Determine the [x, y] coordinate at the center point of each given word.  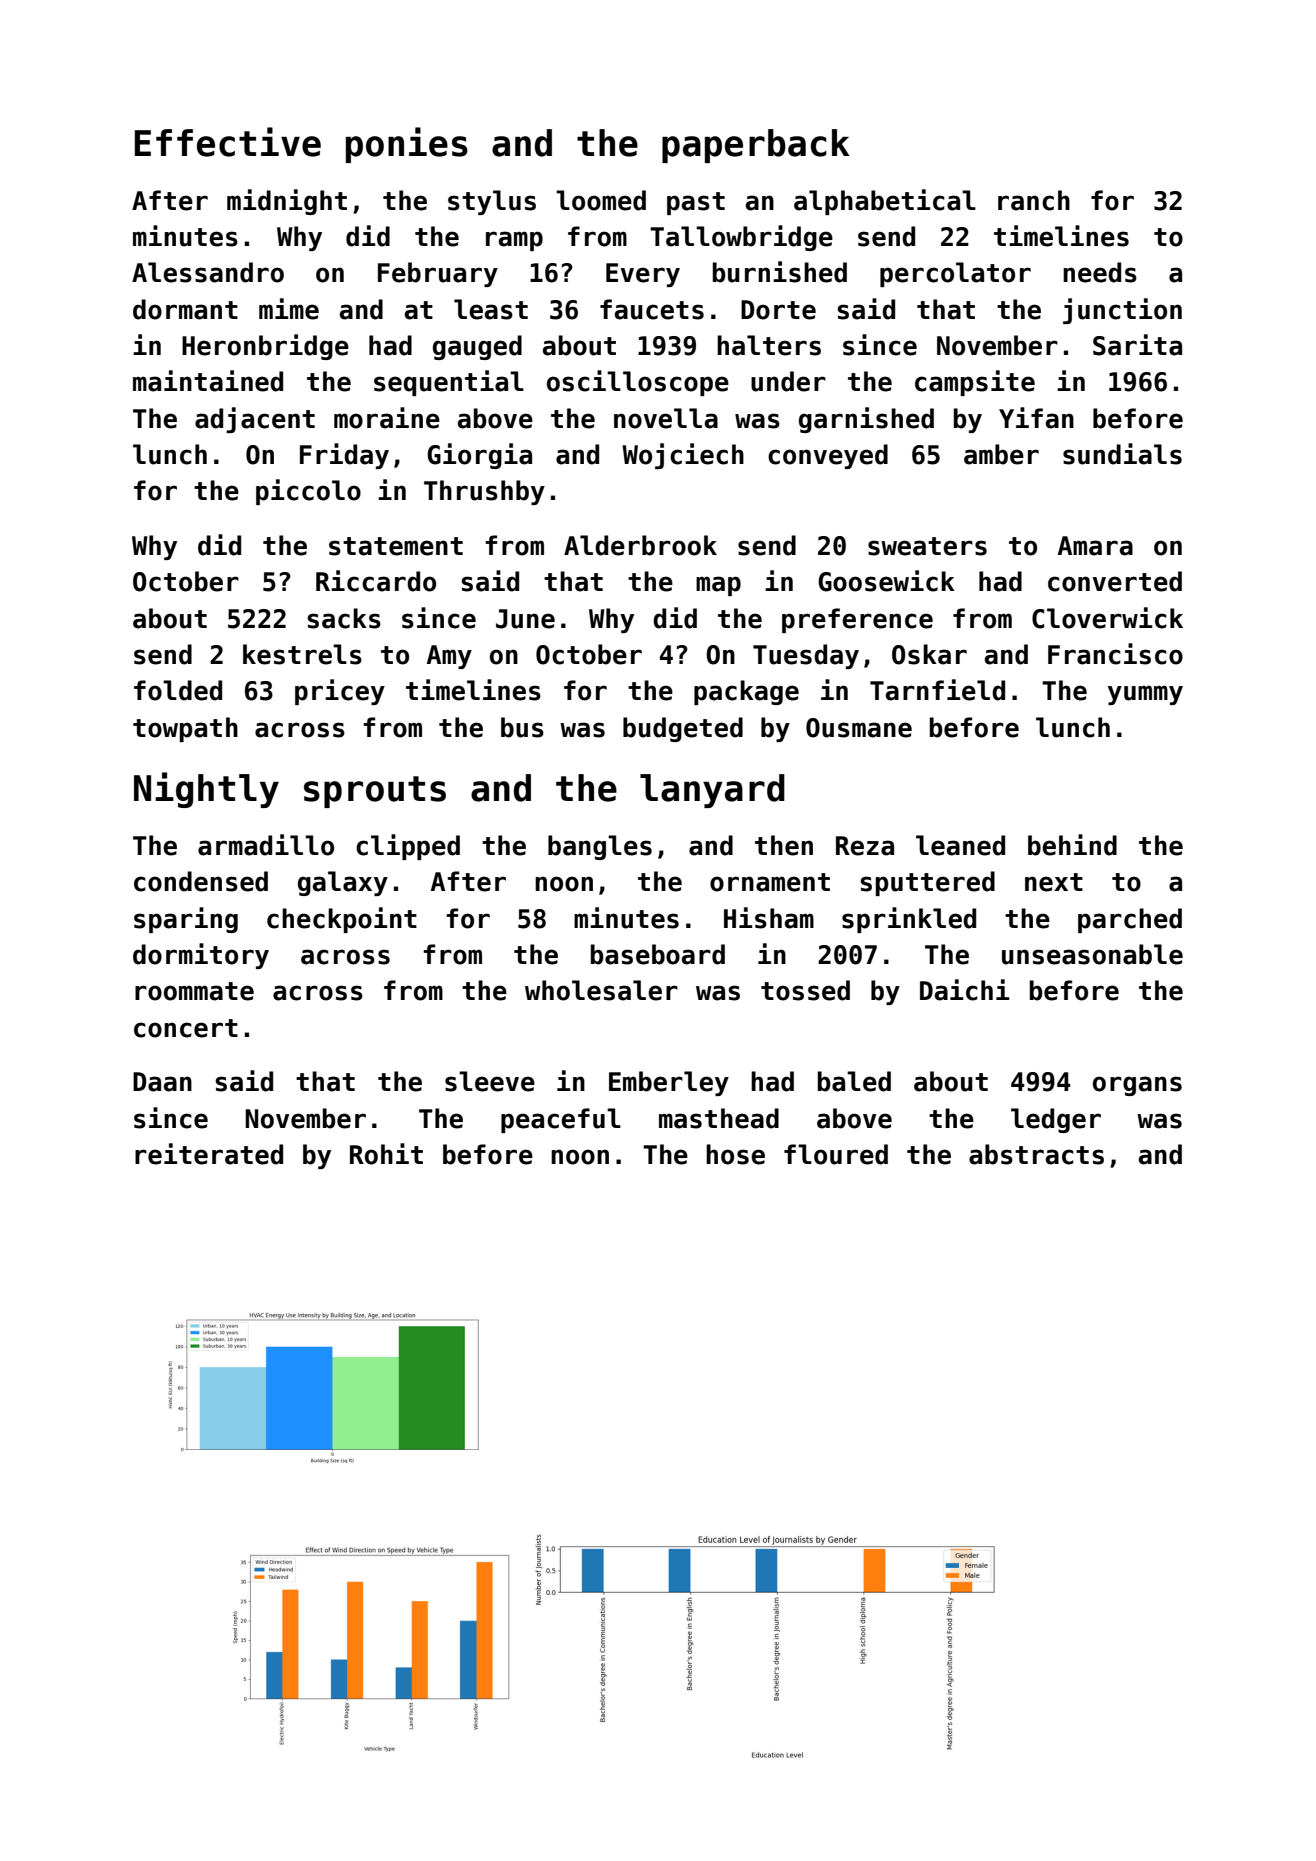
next [1054, 882]
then [784, 845]
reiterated [209, 1154]
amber [1001, 454]
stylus [492, 202]
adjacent [255, 420]
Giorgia [479, 456]
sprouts [375, 792]
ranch [1034, 200]
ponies [407, 145]
